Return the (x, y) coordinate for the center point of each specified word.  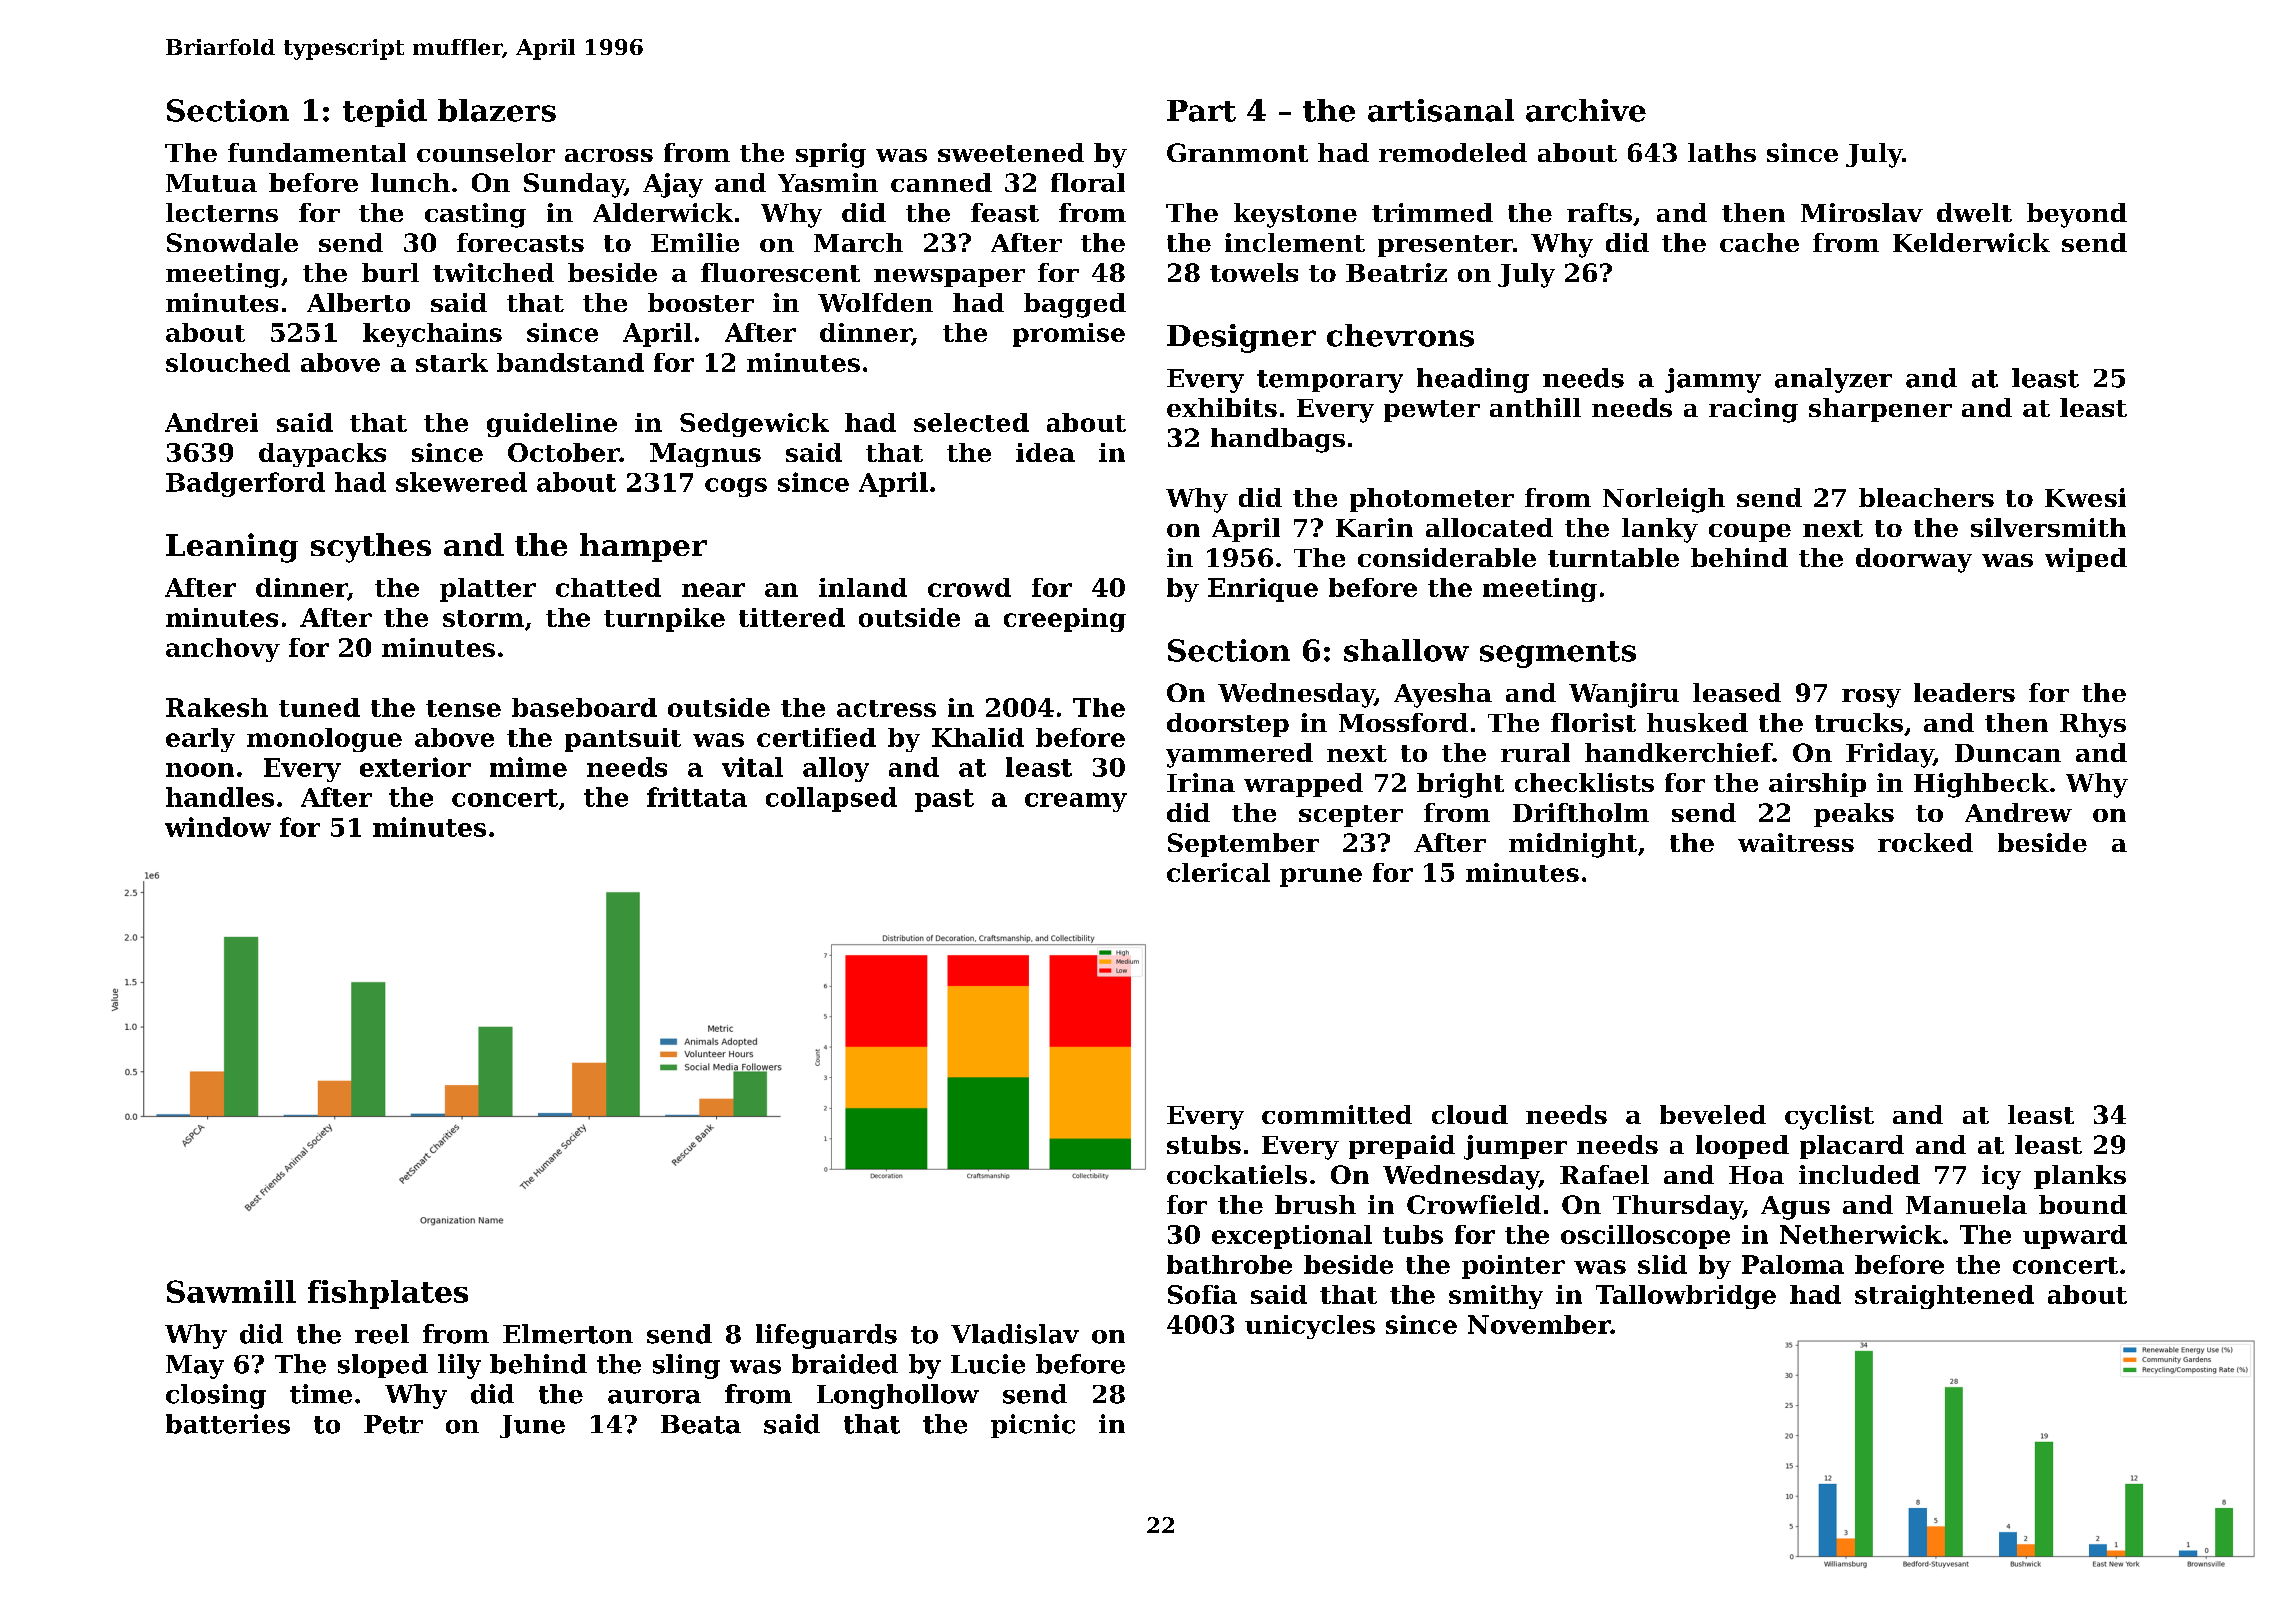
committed (1337, 1114)
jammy (1713, 380)
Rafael (1604, 1174)
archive (1586, 110)
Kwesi (2085, 497)
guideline (552, 425)
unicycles (1310, 1327)
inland (863, 587)
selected (971, 422)
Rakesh (217, 707)
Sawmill (231, 1291)
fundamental (317, 152)
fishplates (388, 1294)
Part (1201, 111)
